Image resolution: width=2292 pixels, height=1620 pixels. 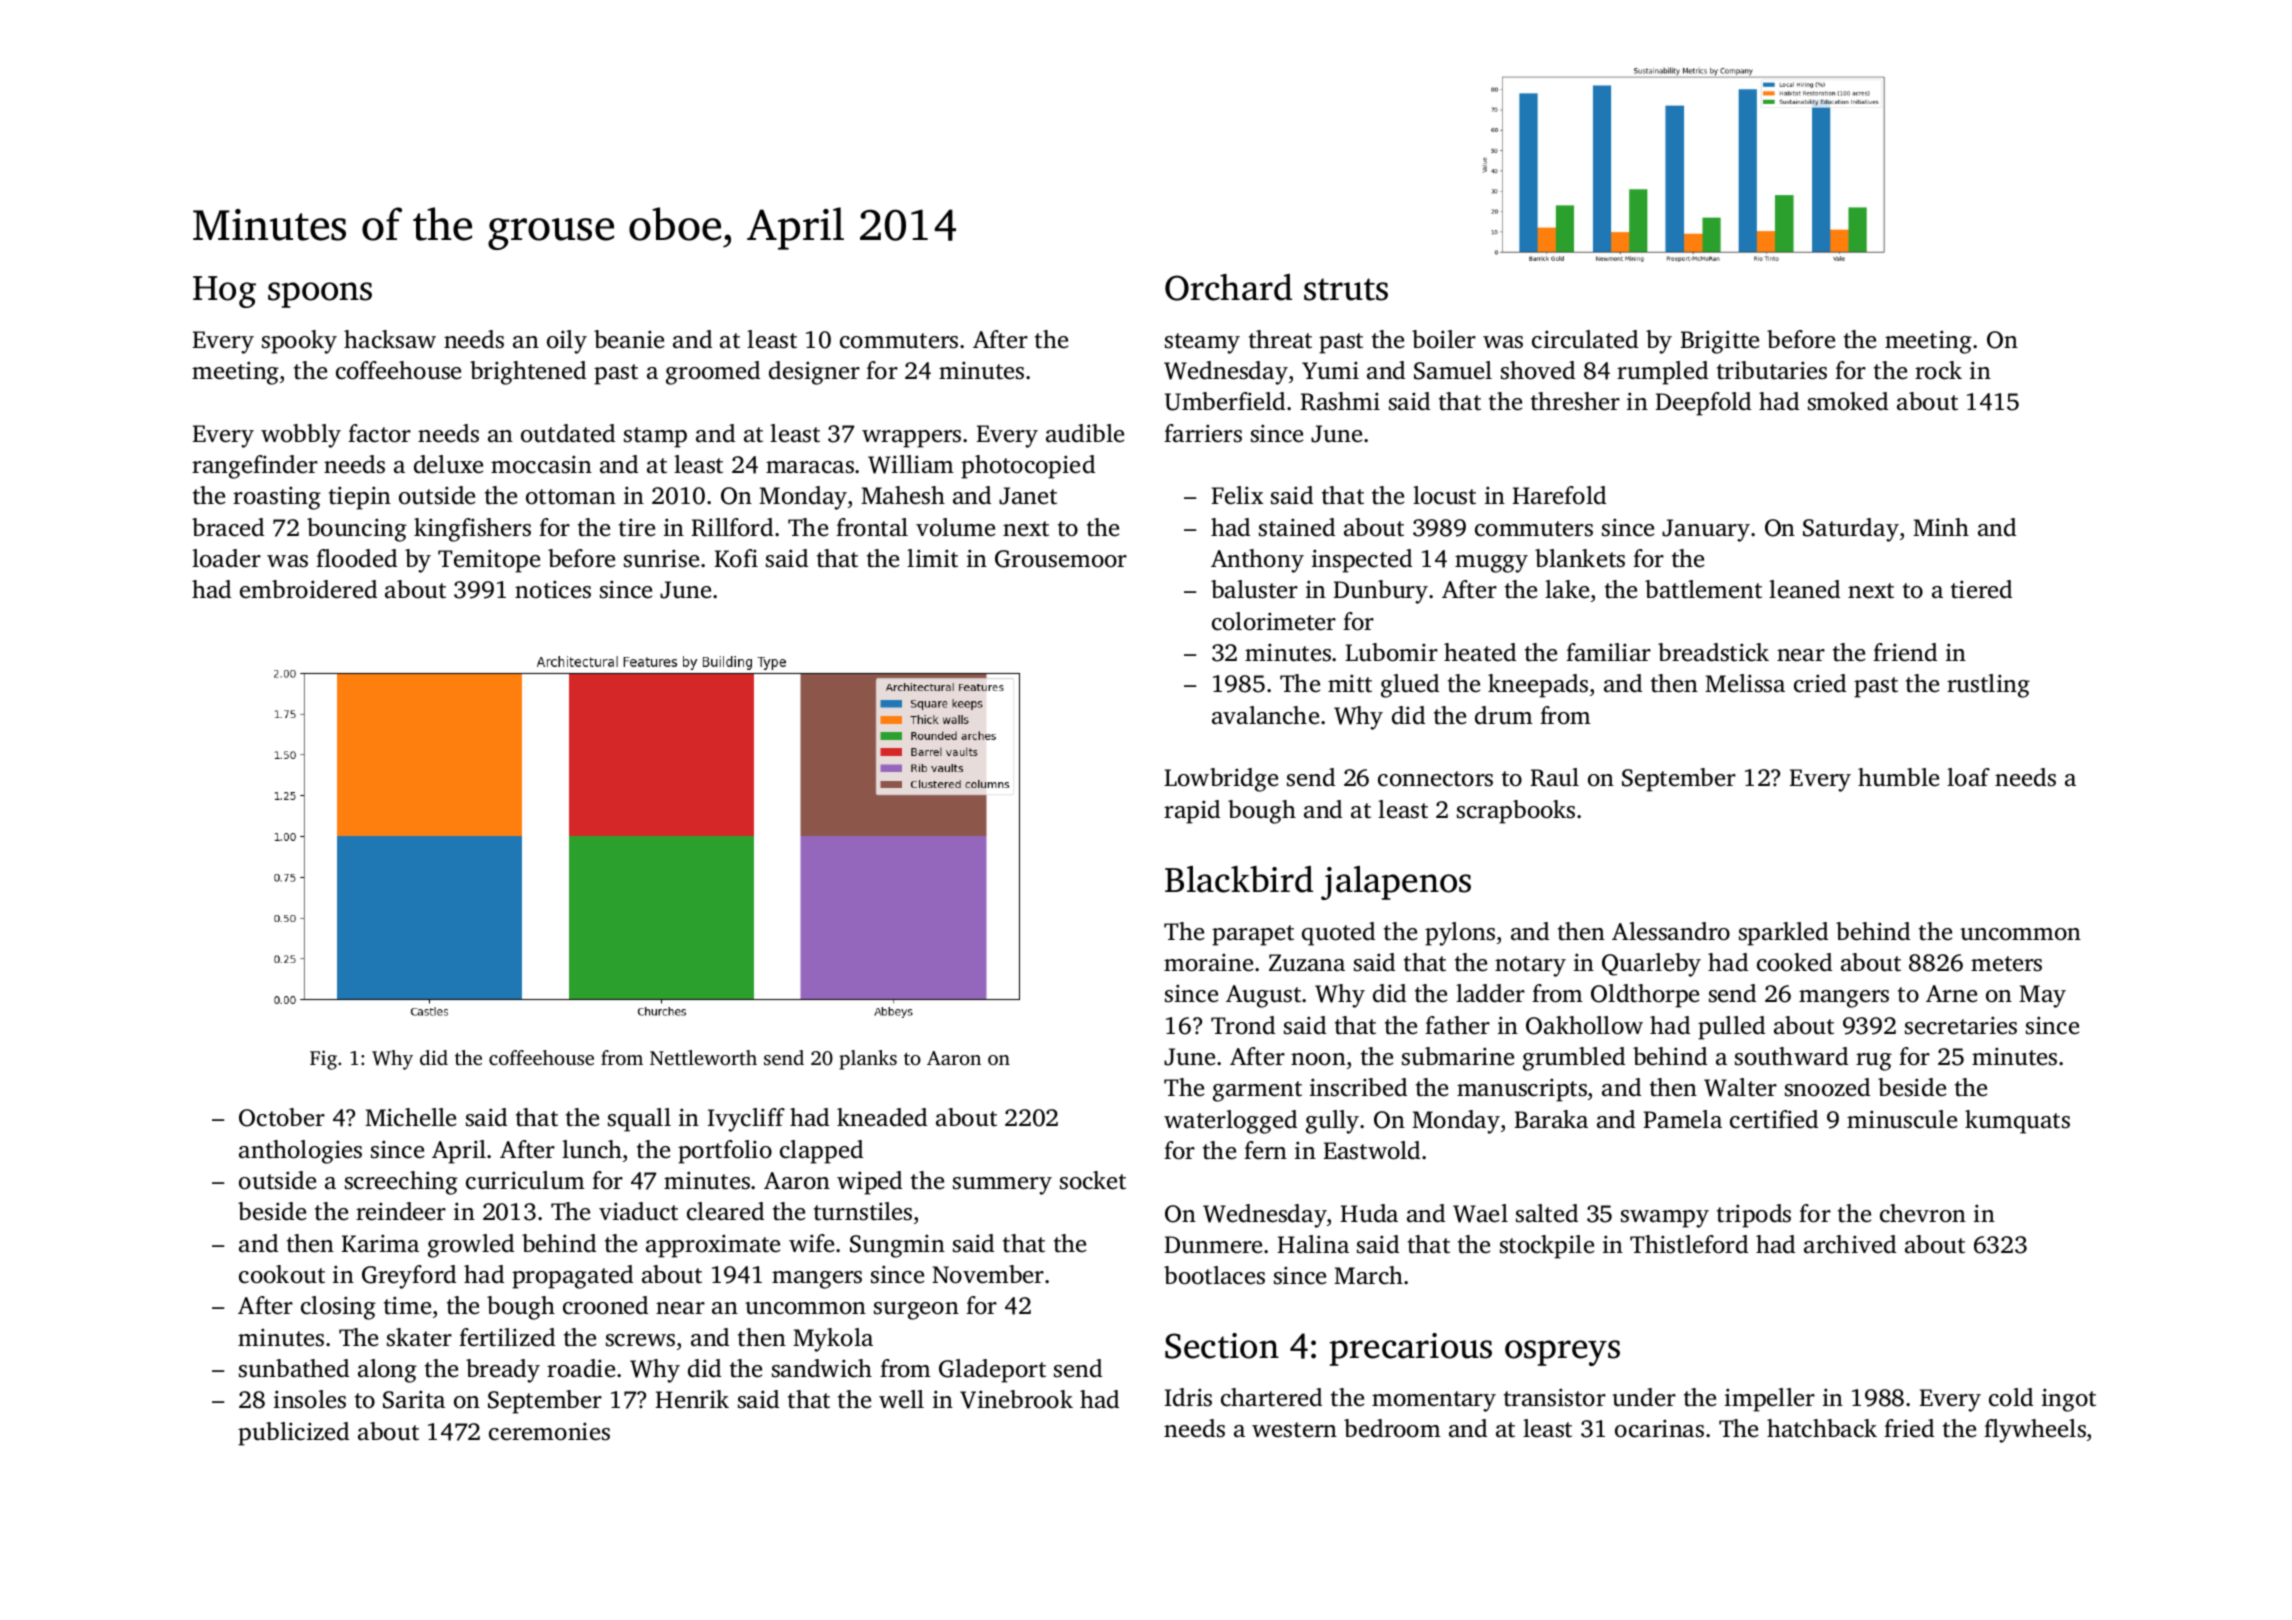 I want to click on hacksaw, so click(x=390, y=339).
